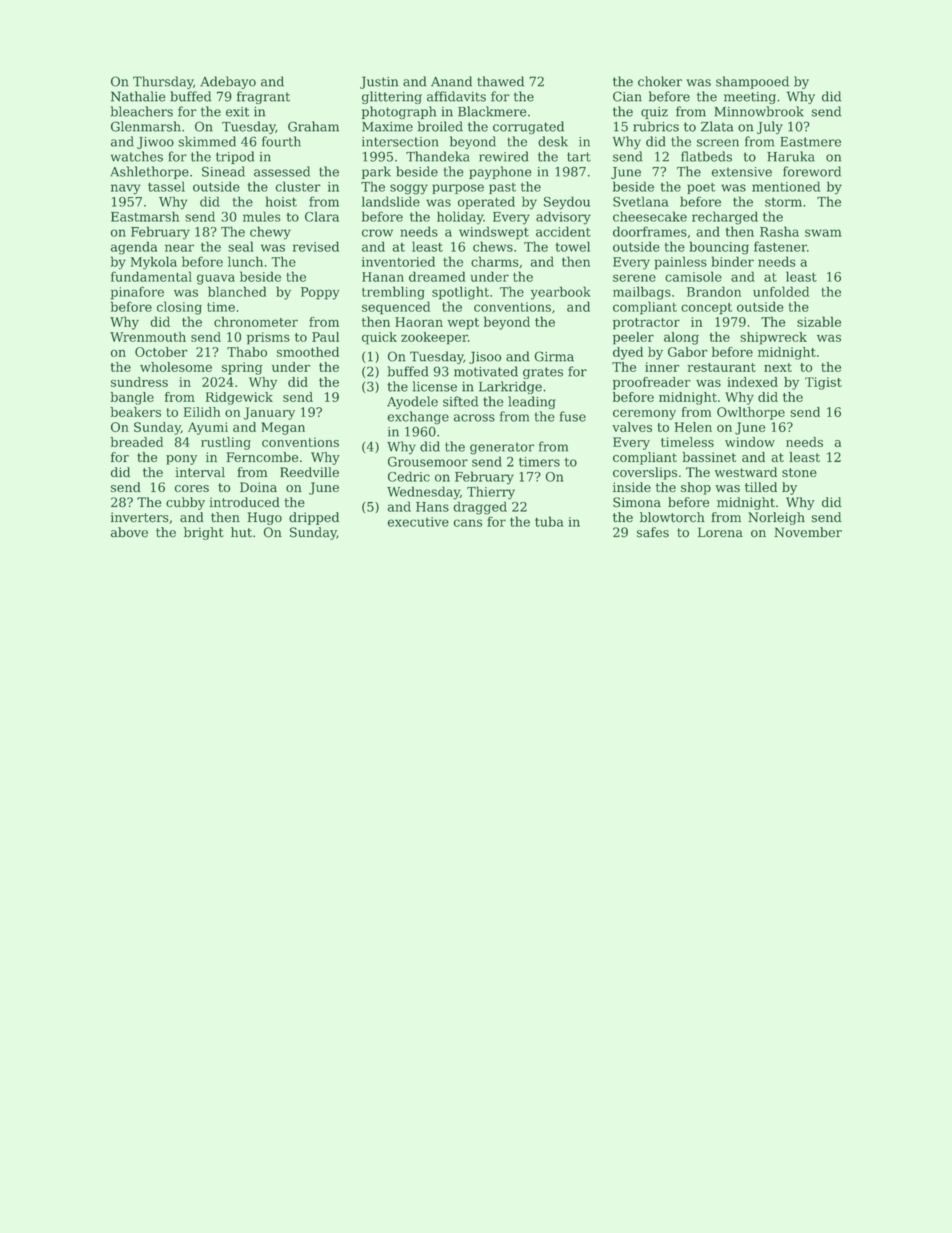  Describe the element at coordinates (467, 523) in the document. I see `cans` at that location.
